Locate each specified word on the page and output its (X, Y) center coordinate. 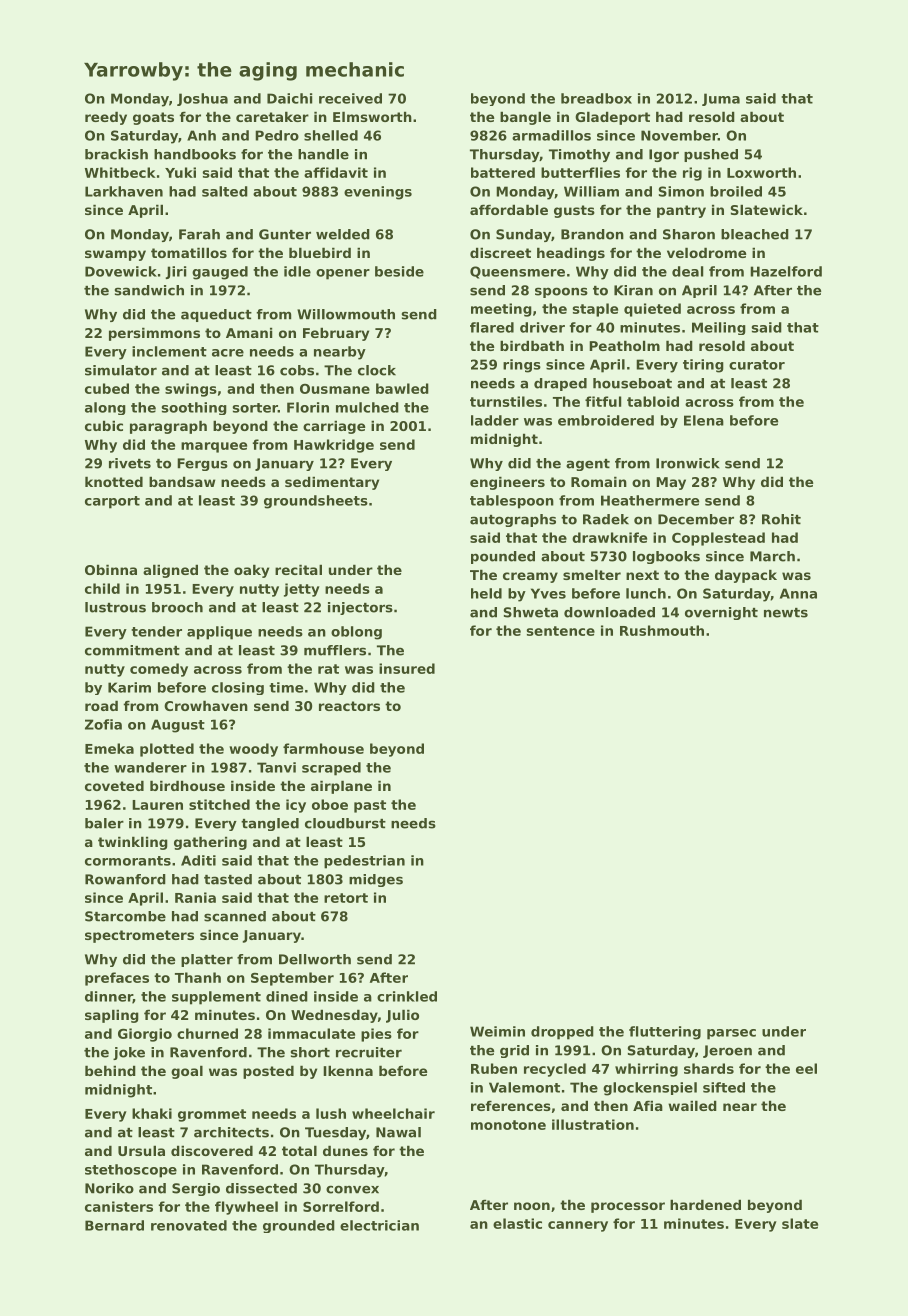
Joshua (202, 99)
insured (407, 668)
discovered (212, 1150)
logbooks (666, 557)
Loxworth (761, 172)
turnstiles (506, 401)
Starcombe (125, 916)
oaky (251, 571)
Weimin (497, 1031)
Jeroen (727, 1051)
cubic (104, 425)
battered (503, 172)
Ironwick (688, 463)
